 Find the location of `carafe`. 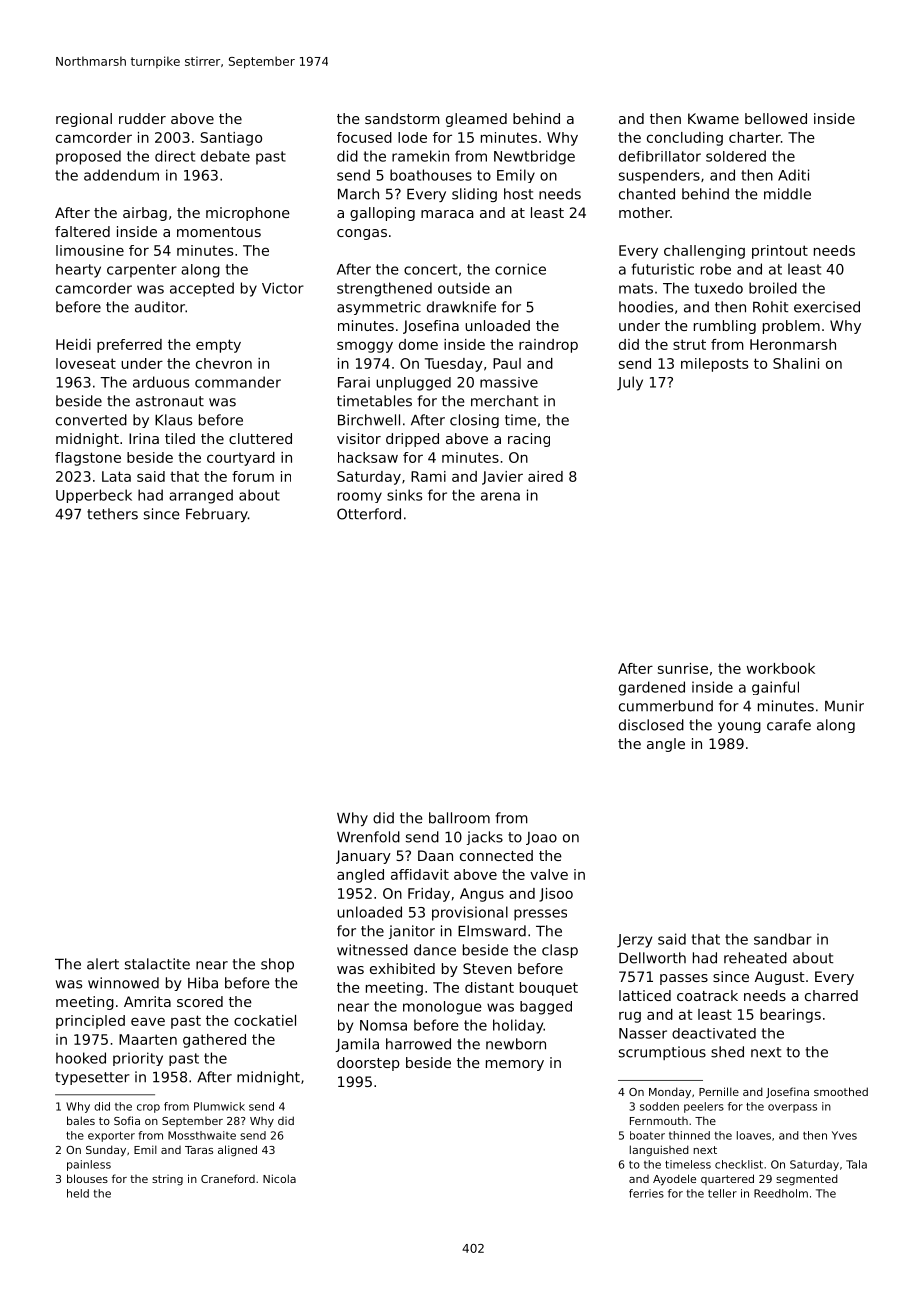

carafe is located at coordinates (789, 725).
